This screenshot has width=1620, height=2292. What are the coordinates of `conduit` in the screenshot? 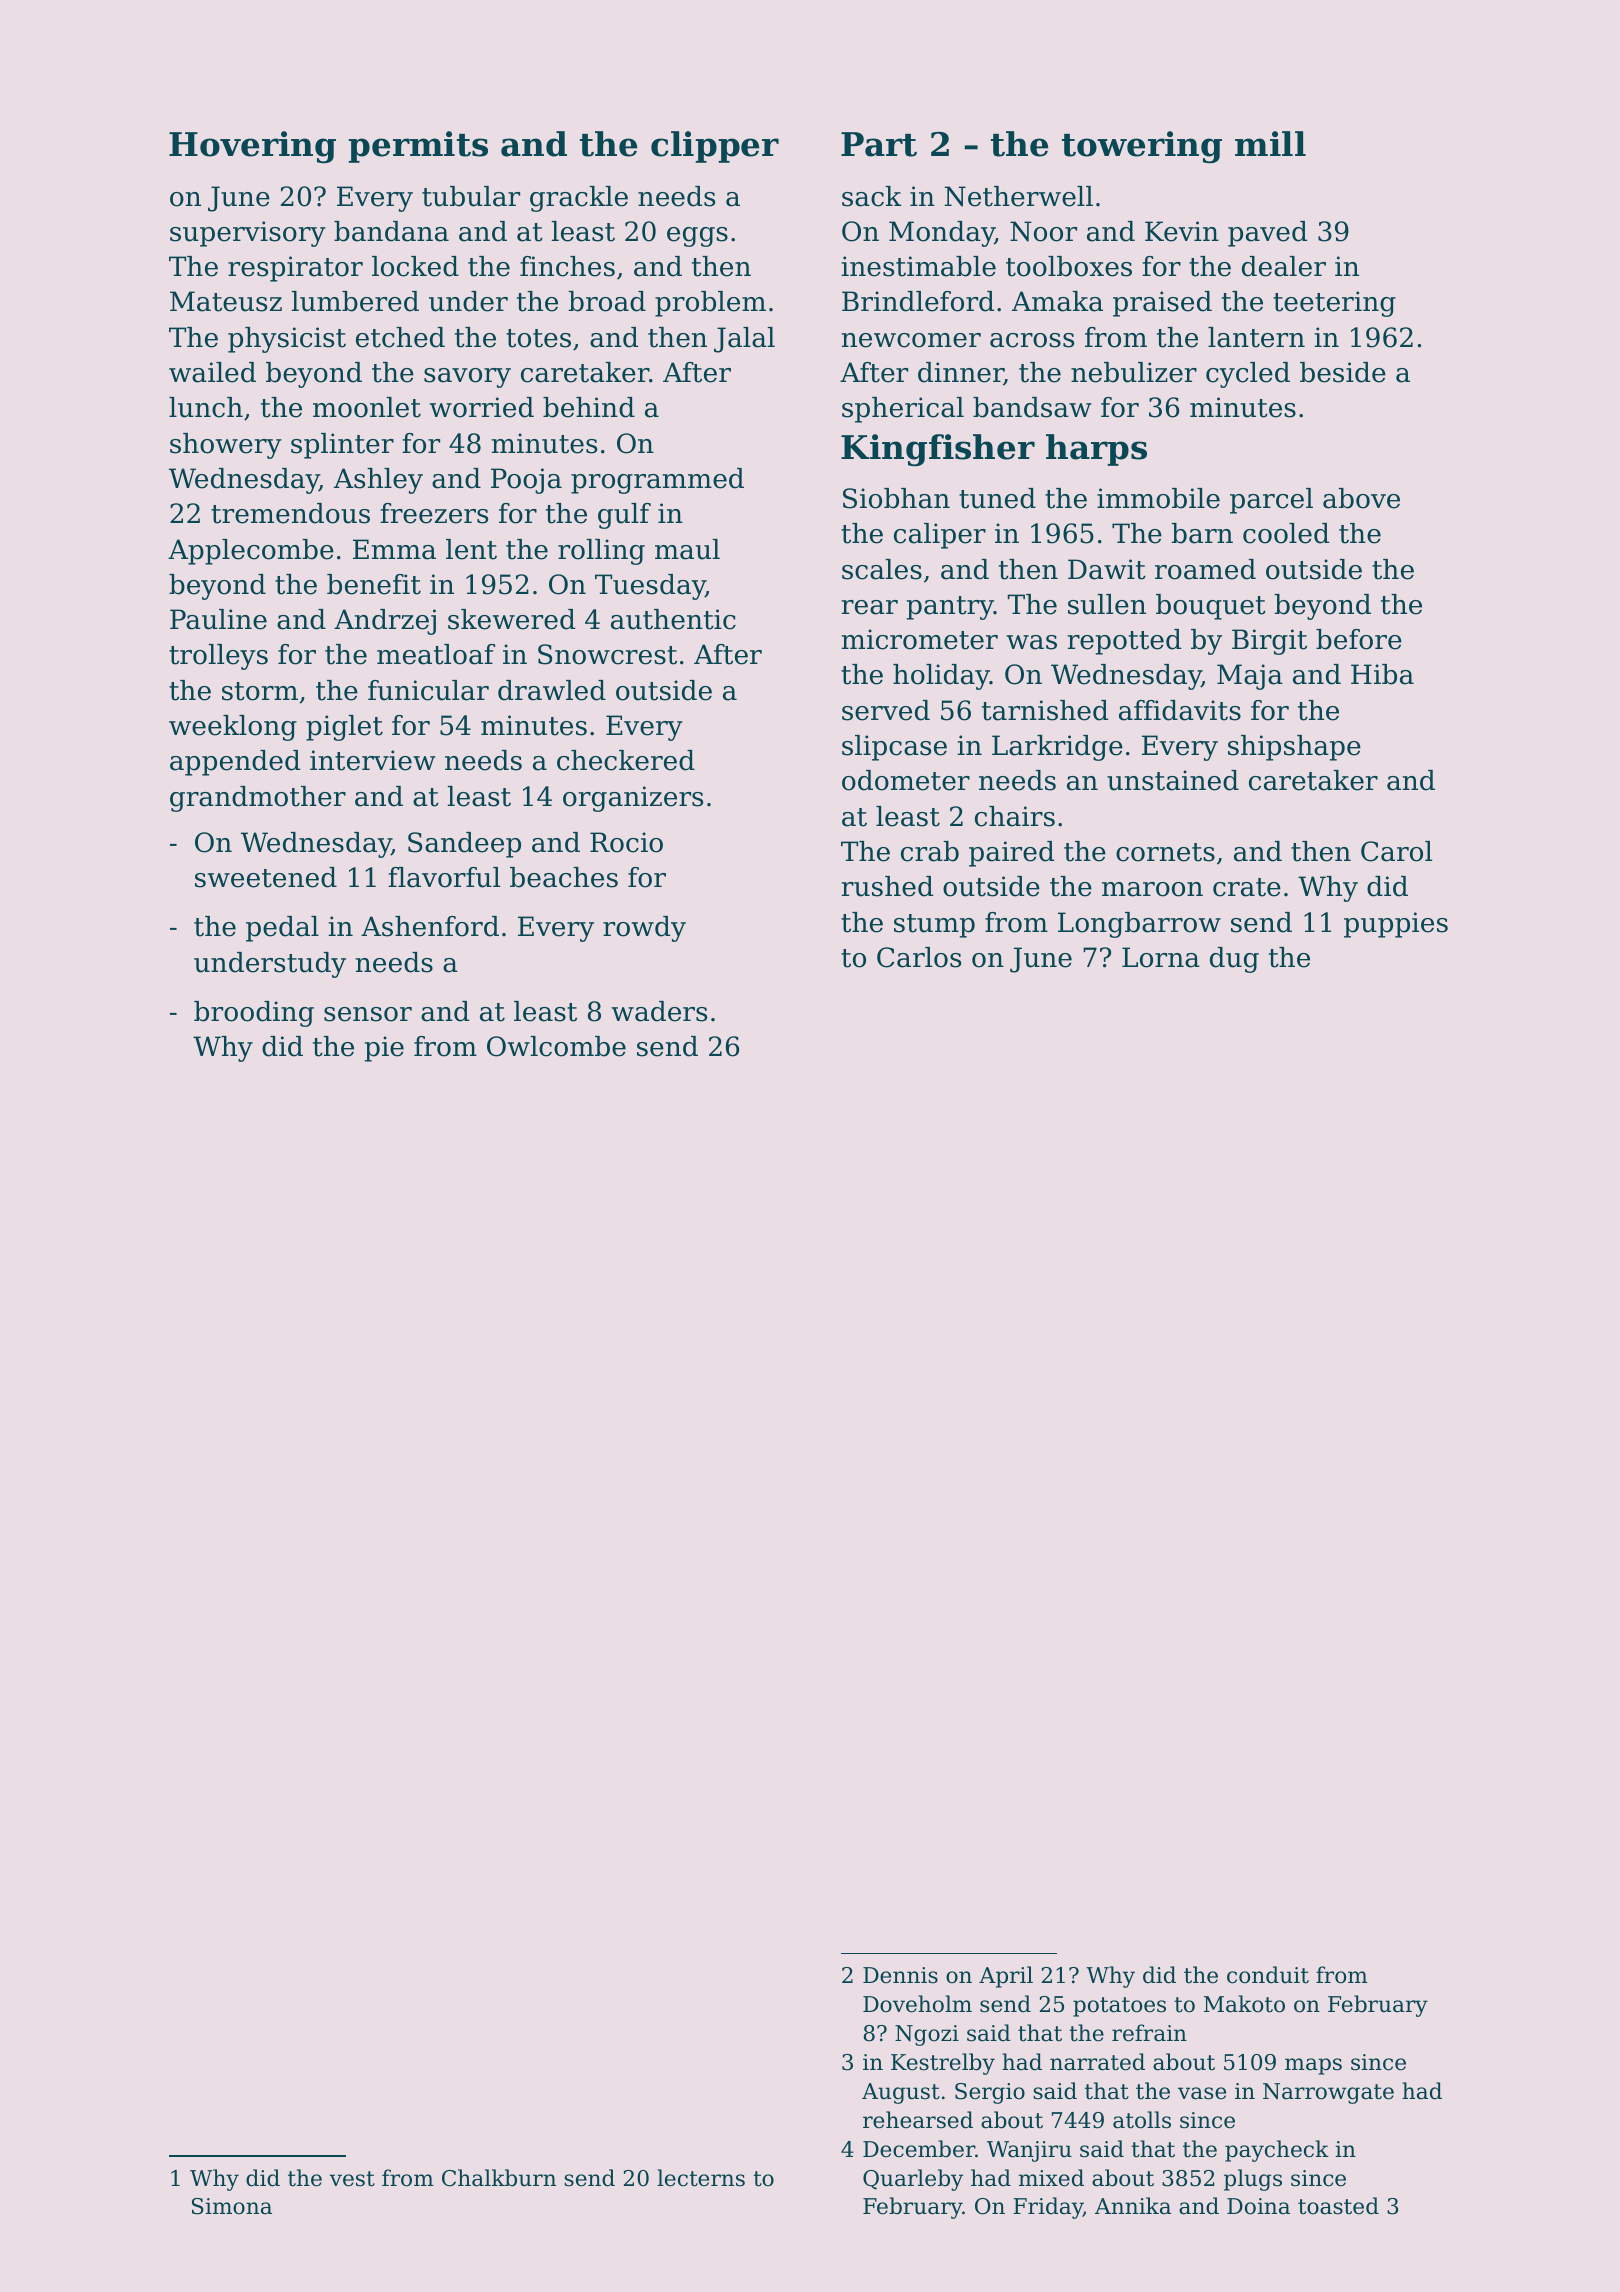 It's located at (1268, 1975).
